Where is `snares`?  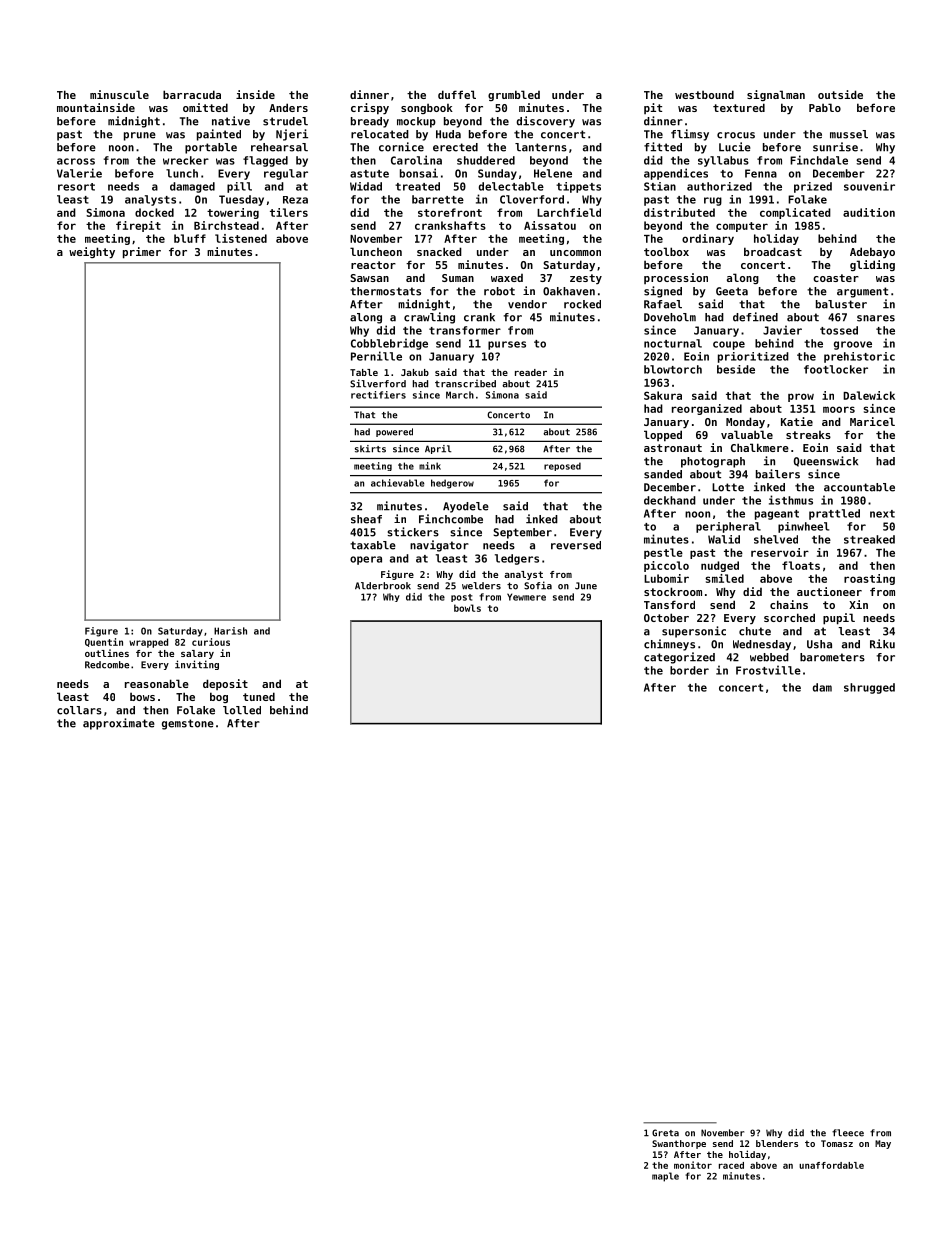
snares is located at coordinates (876, 318).
